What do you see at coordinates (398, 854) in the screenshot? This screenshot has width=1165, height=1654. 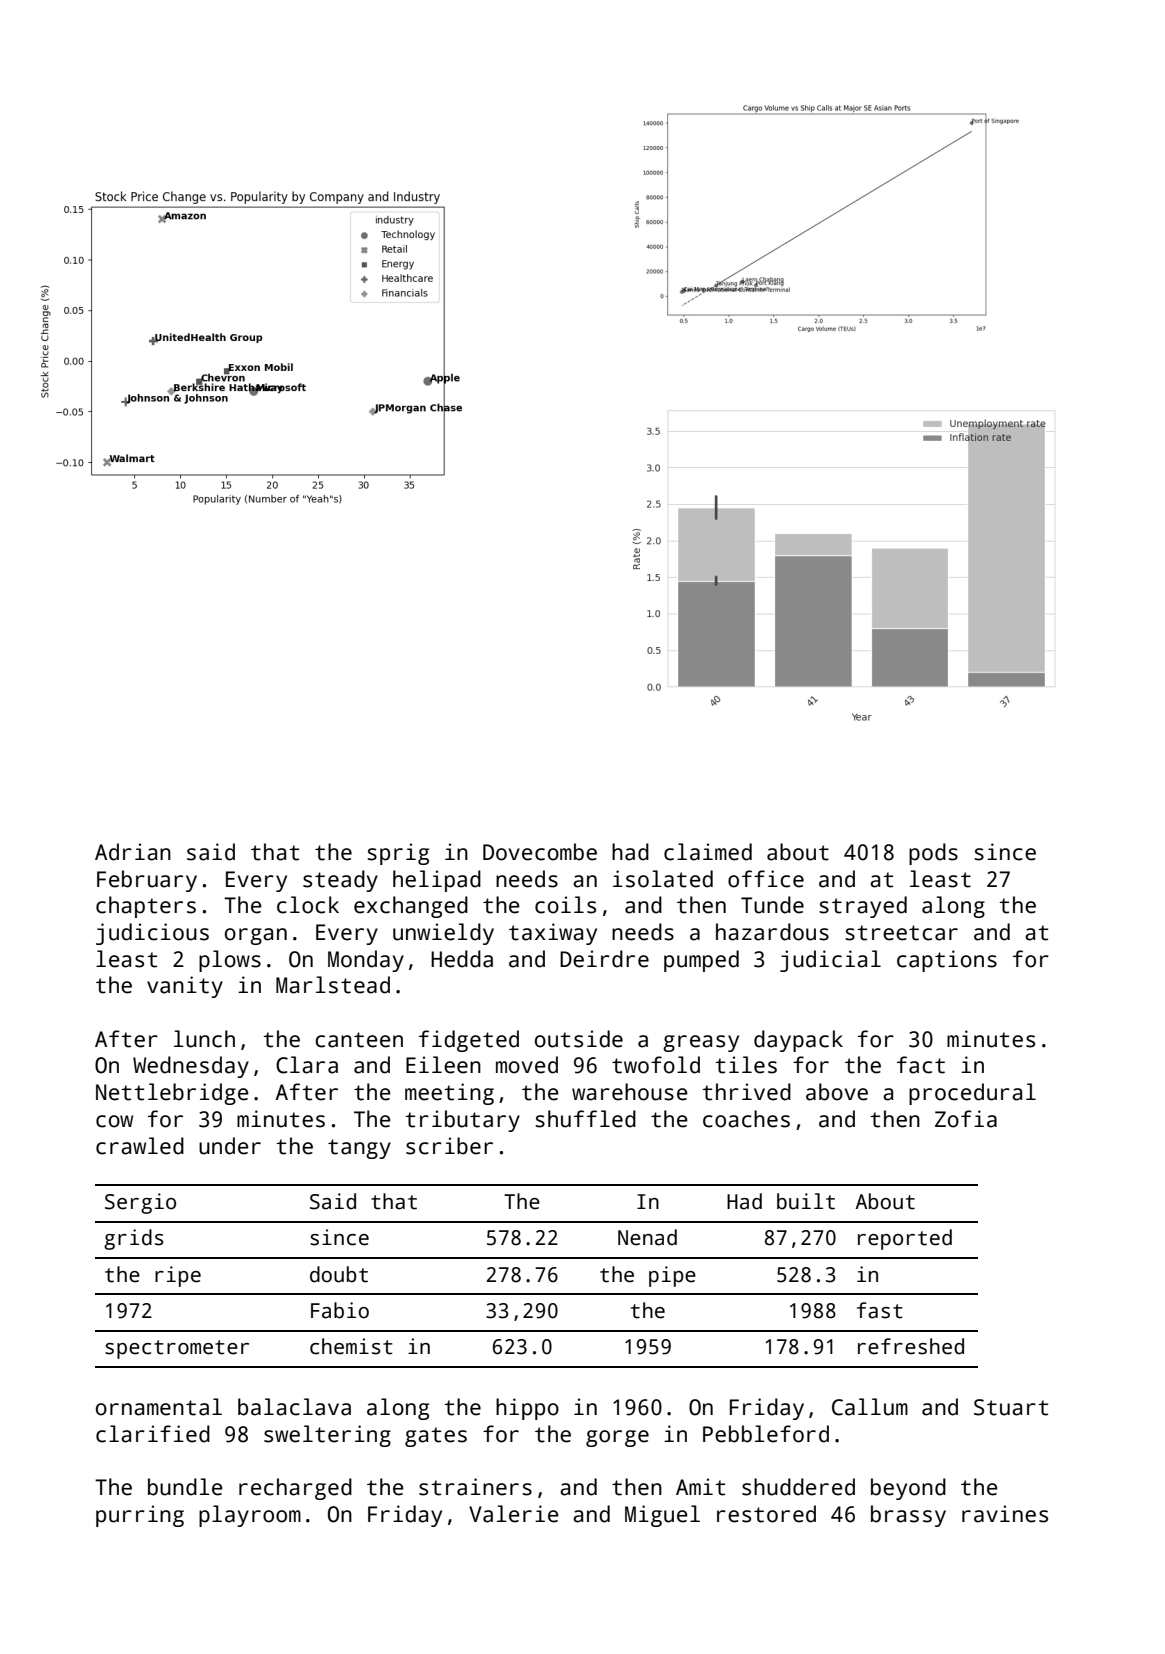 I see `sprig` at bounding box center [398, 854].
